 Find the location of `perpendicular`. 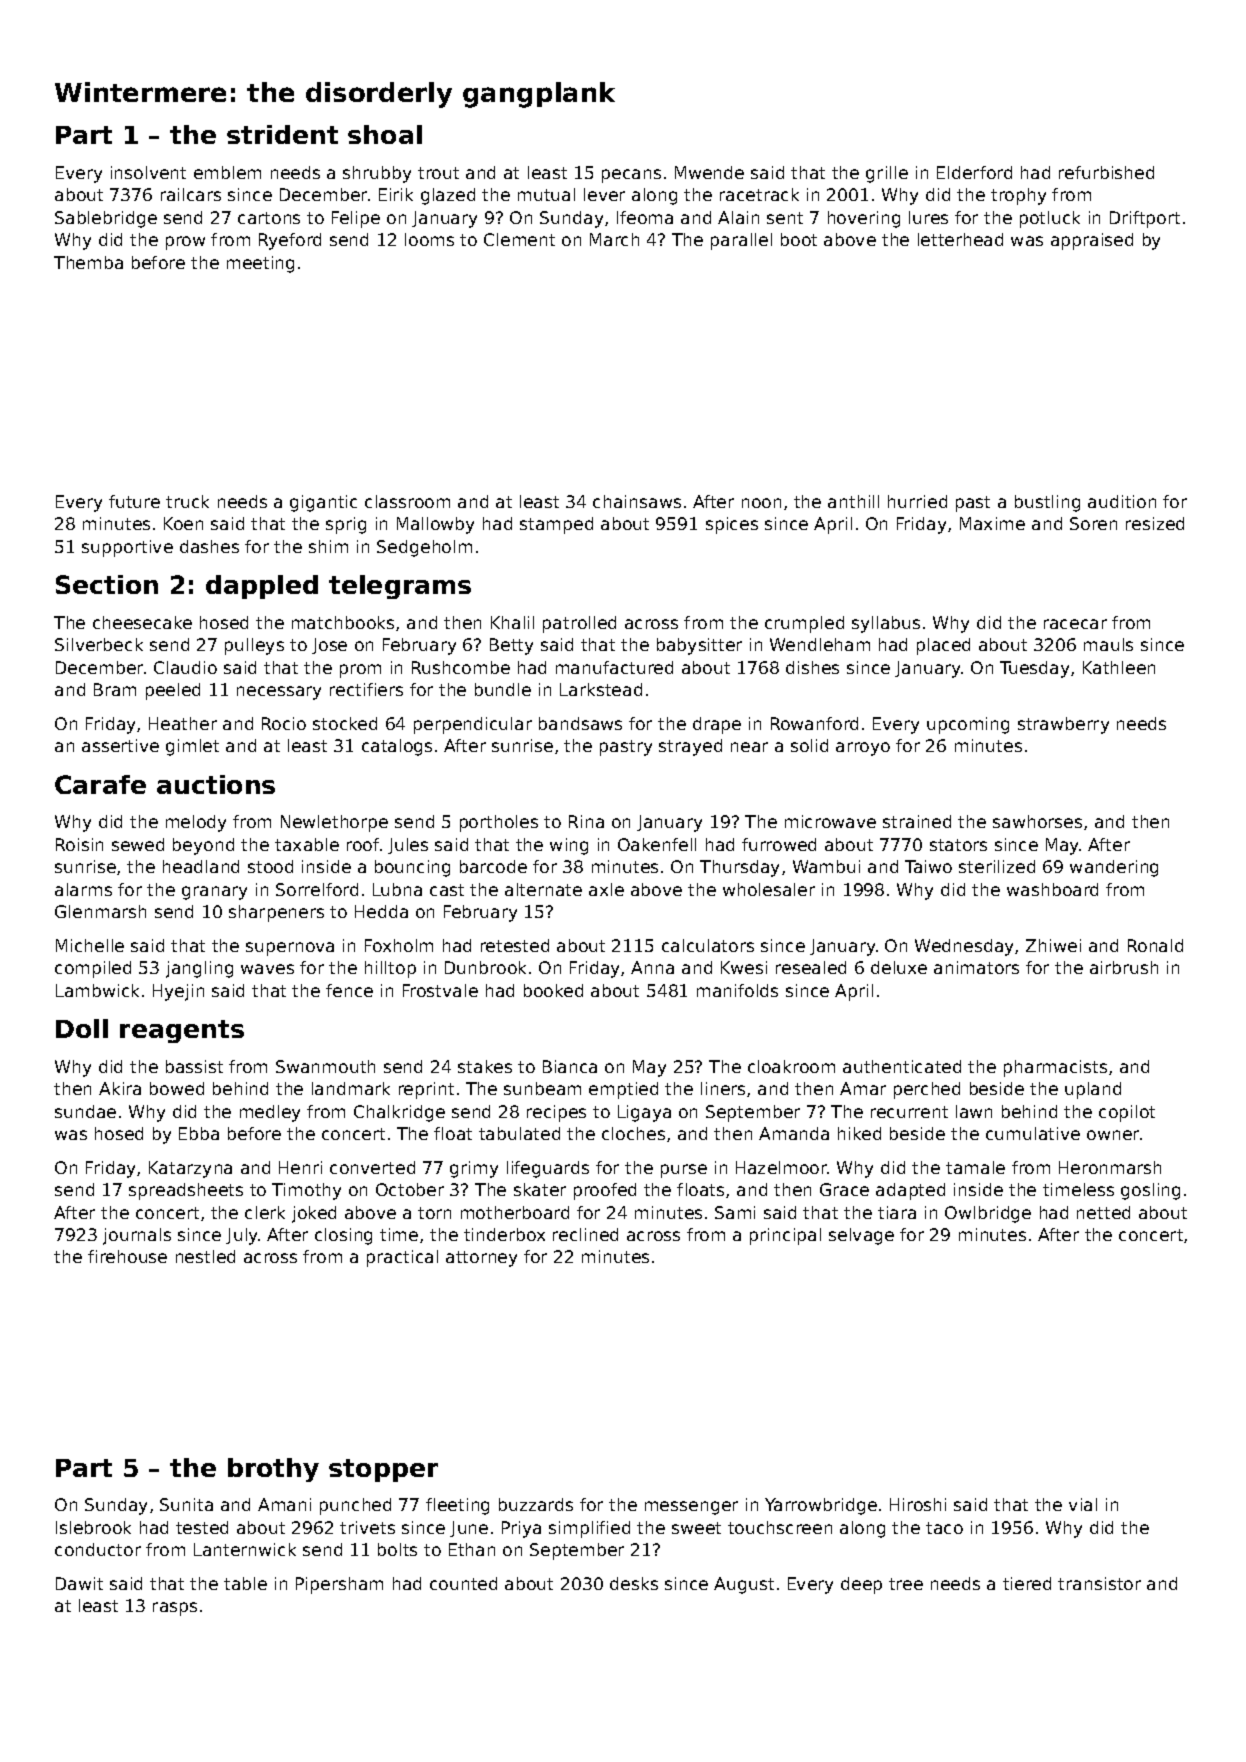

perpendicular is located at coordinates (473, 725).
